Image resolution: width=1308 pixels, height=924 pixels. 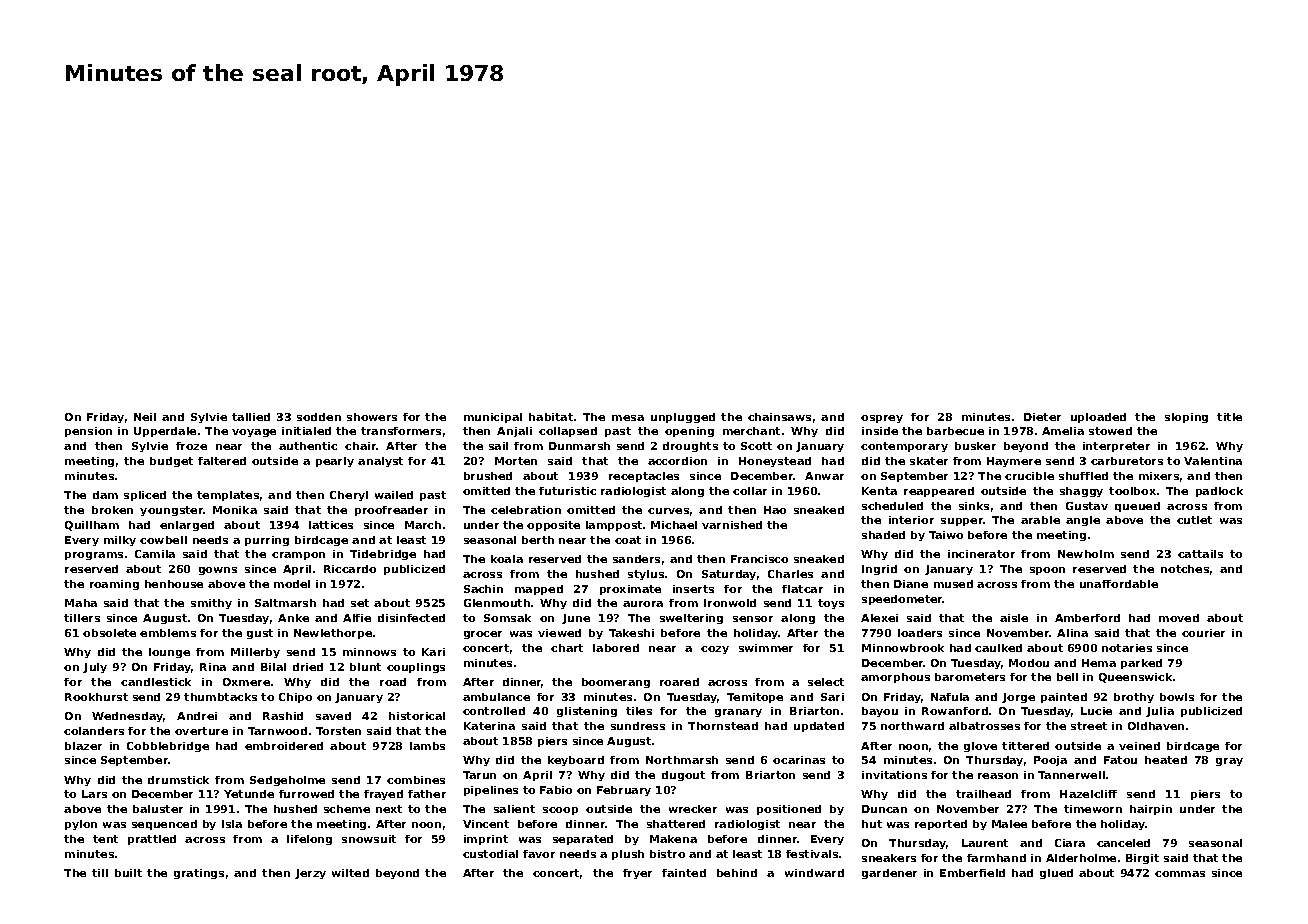 I want to click on Isla, so click(x=232, y=824).
